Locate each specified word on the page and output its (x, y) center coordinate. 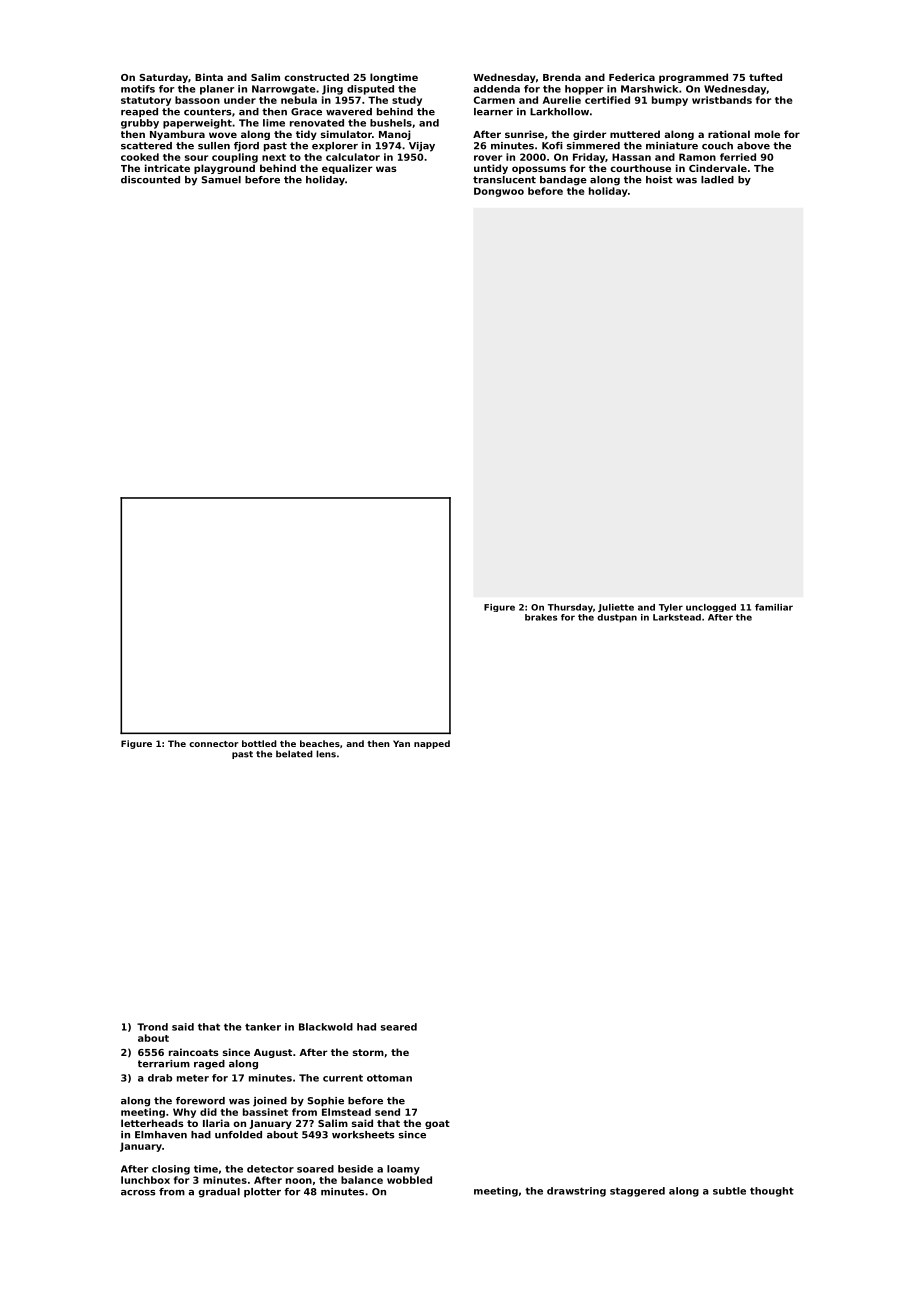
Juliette (616, 608)
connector (213, 744)
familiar (774, 607)
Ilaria (216, 1123)
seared (399, 1027)
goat (437, 1124)
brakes (541, 617)
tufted (765, 77)
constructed (316, 77)
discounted (150, 180)
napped (432, 744)
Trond (152, 1027)
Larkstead (677, 617)
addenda (497, 89)
